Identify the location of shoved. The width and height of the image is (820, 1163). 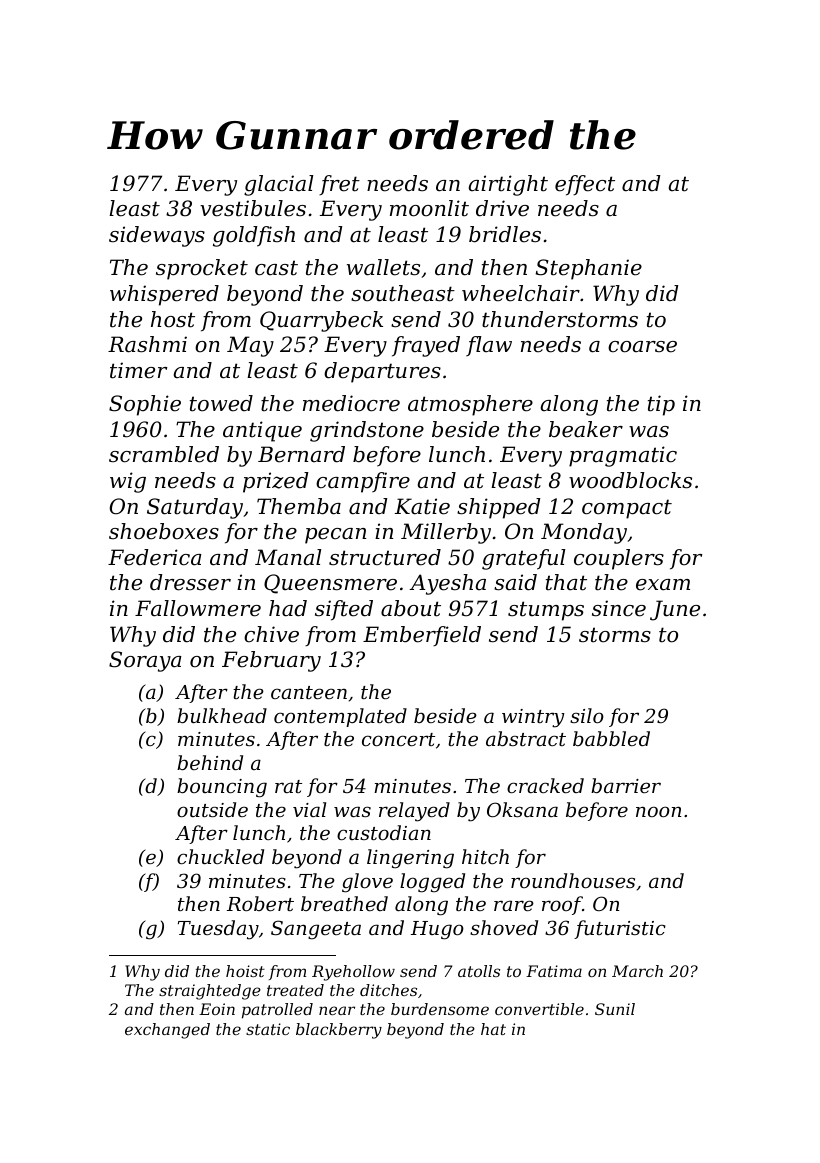
(504, 927).
